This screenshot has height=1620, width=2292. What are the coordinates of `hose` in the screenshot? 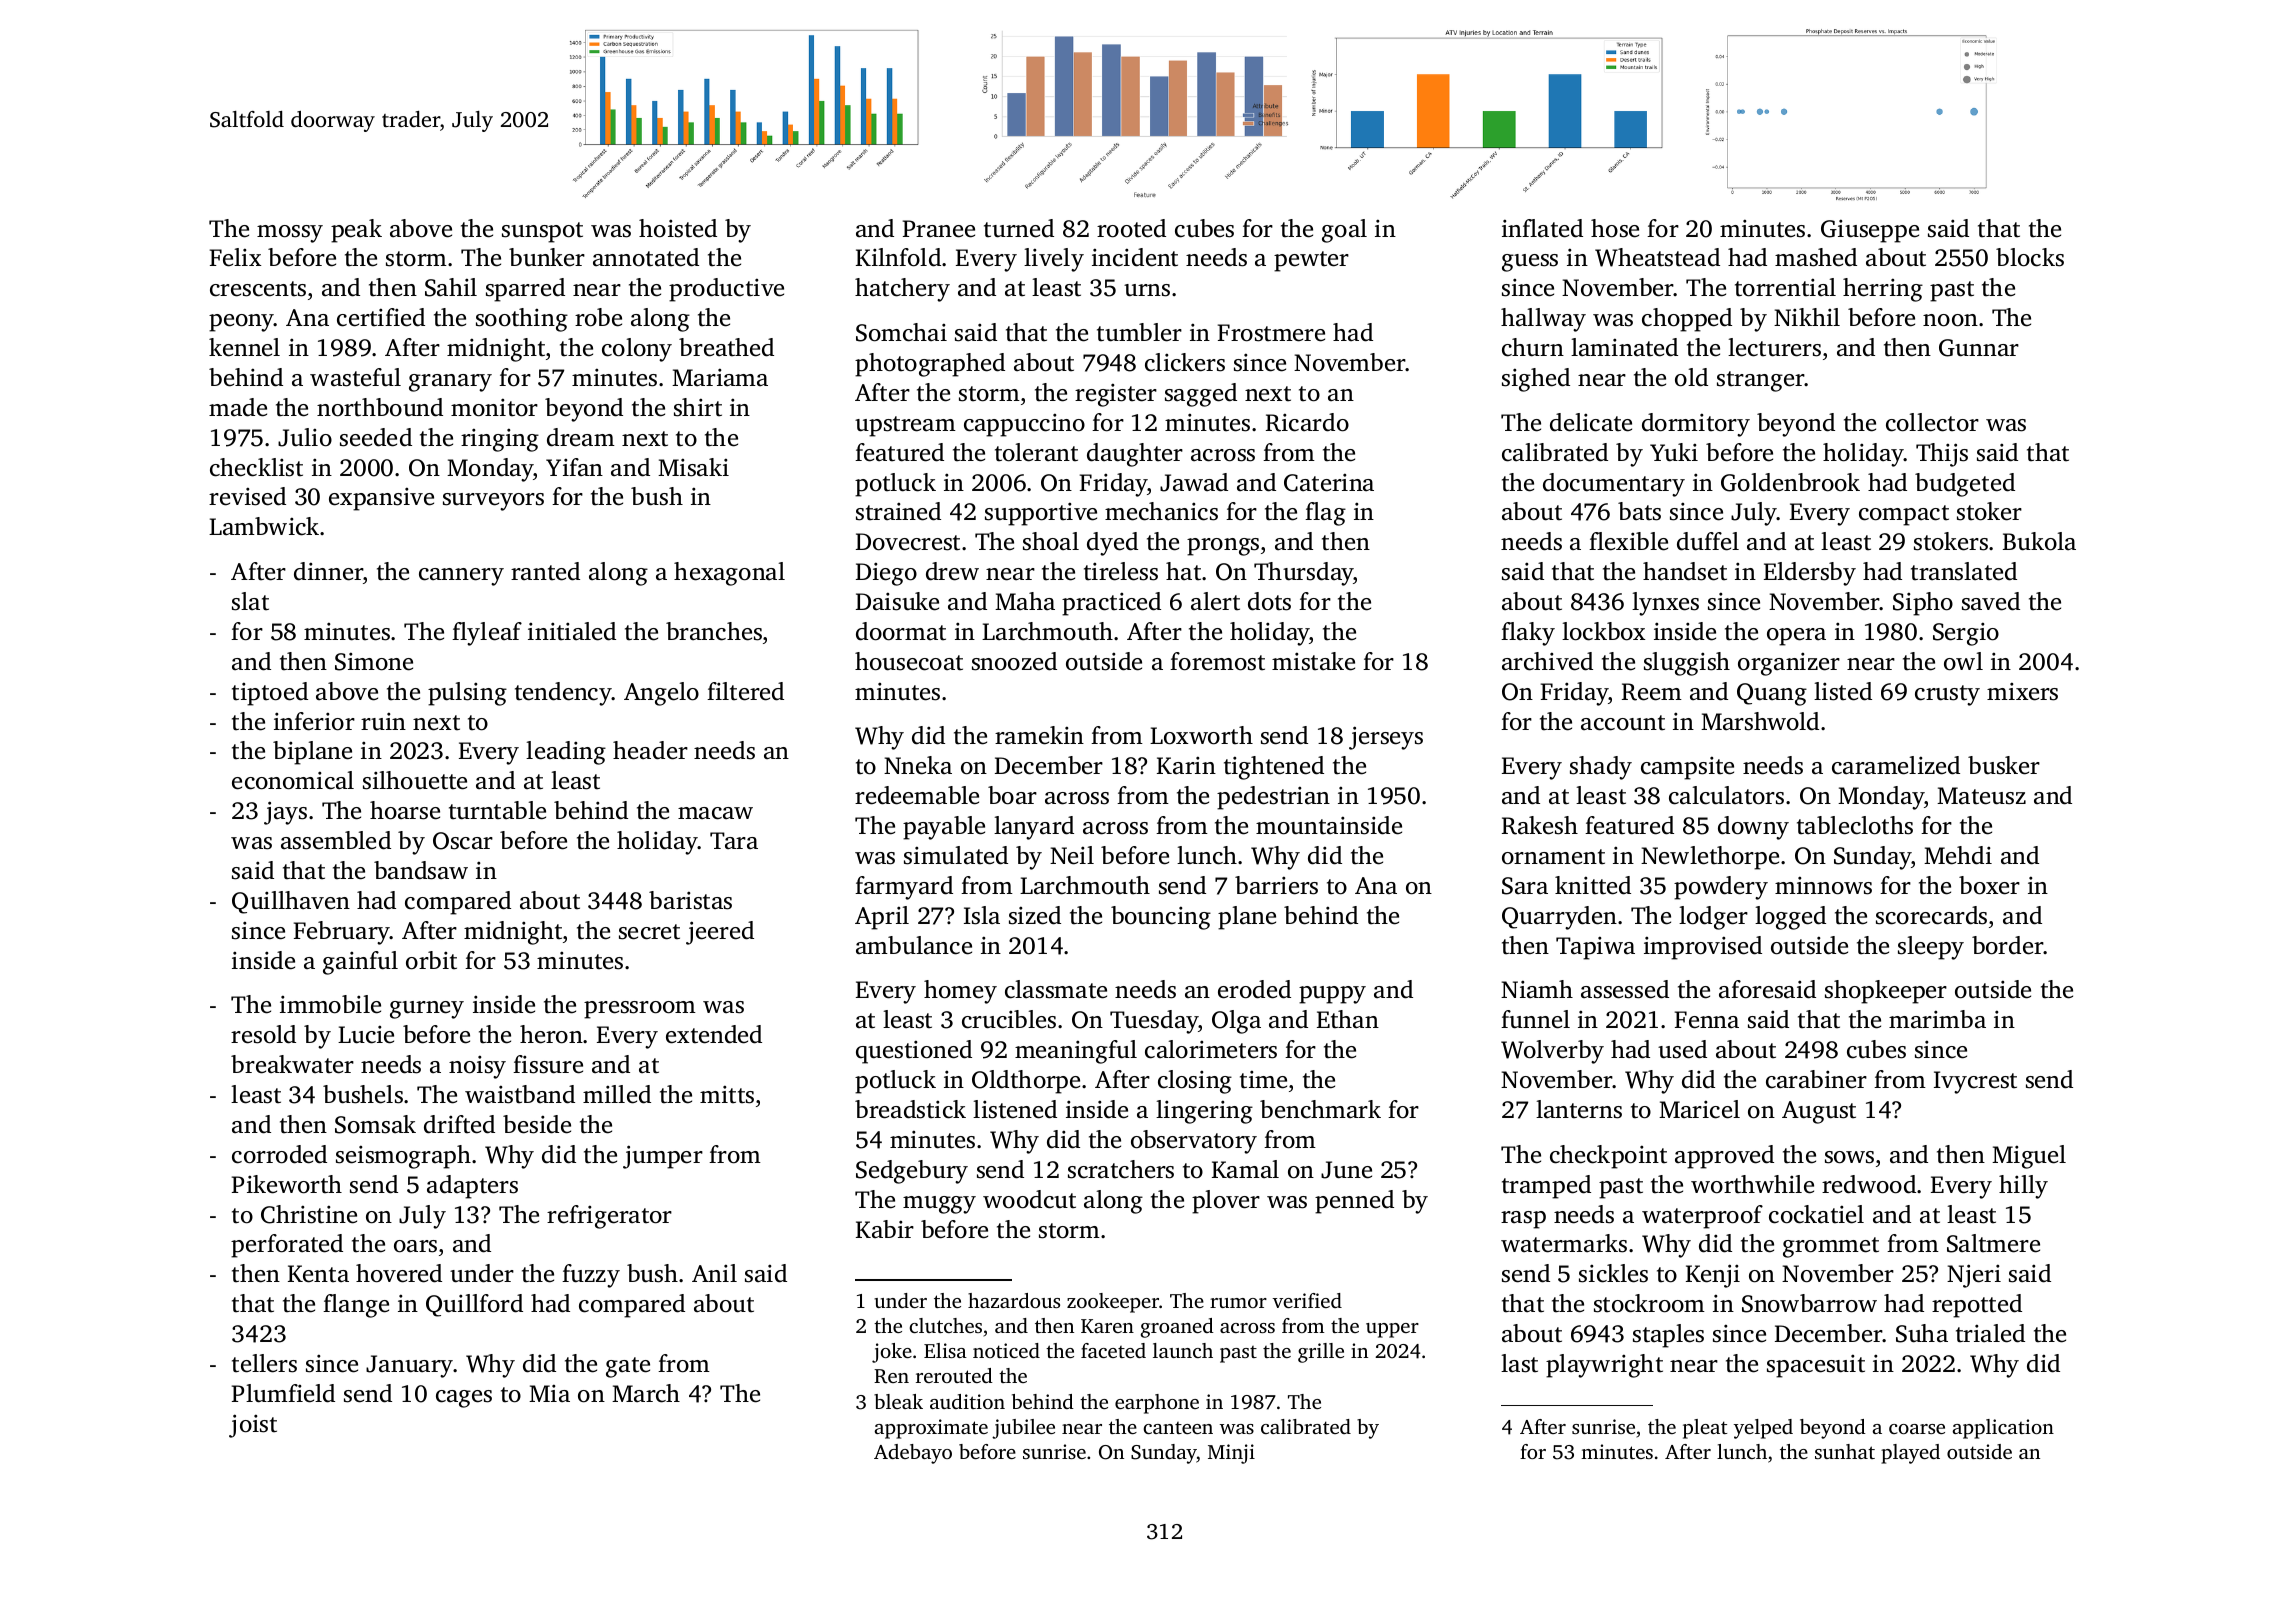 It's located at (1615, 228).
